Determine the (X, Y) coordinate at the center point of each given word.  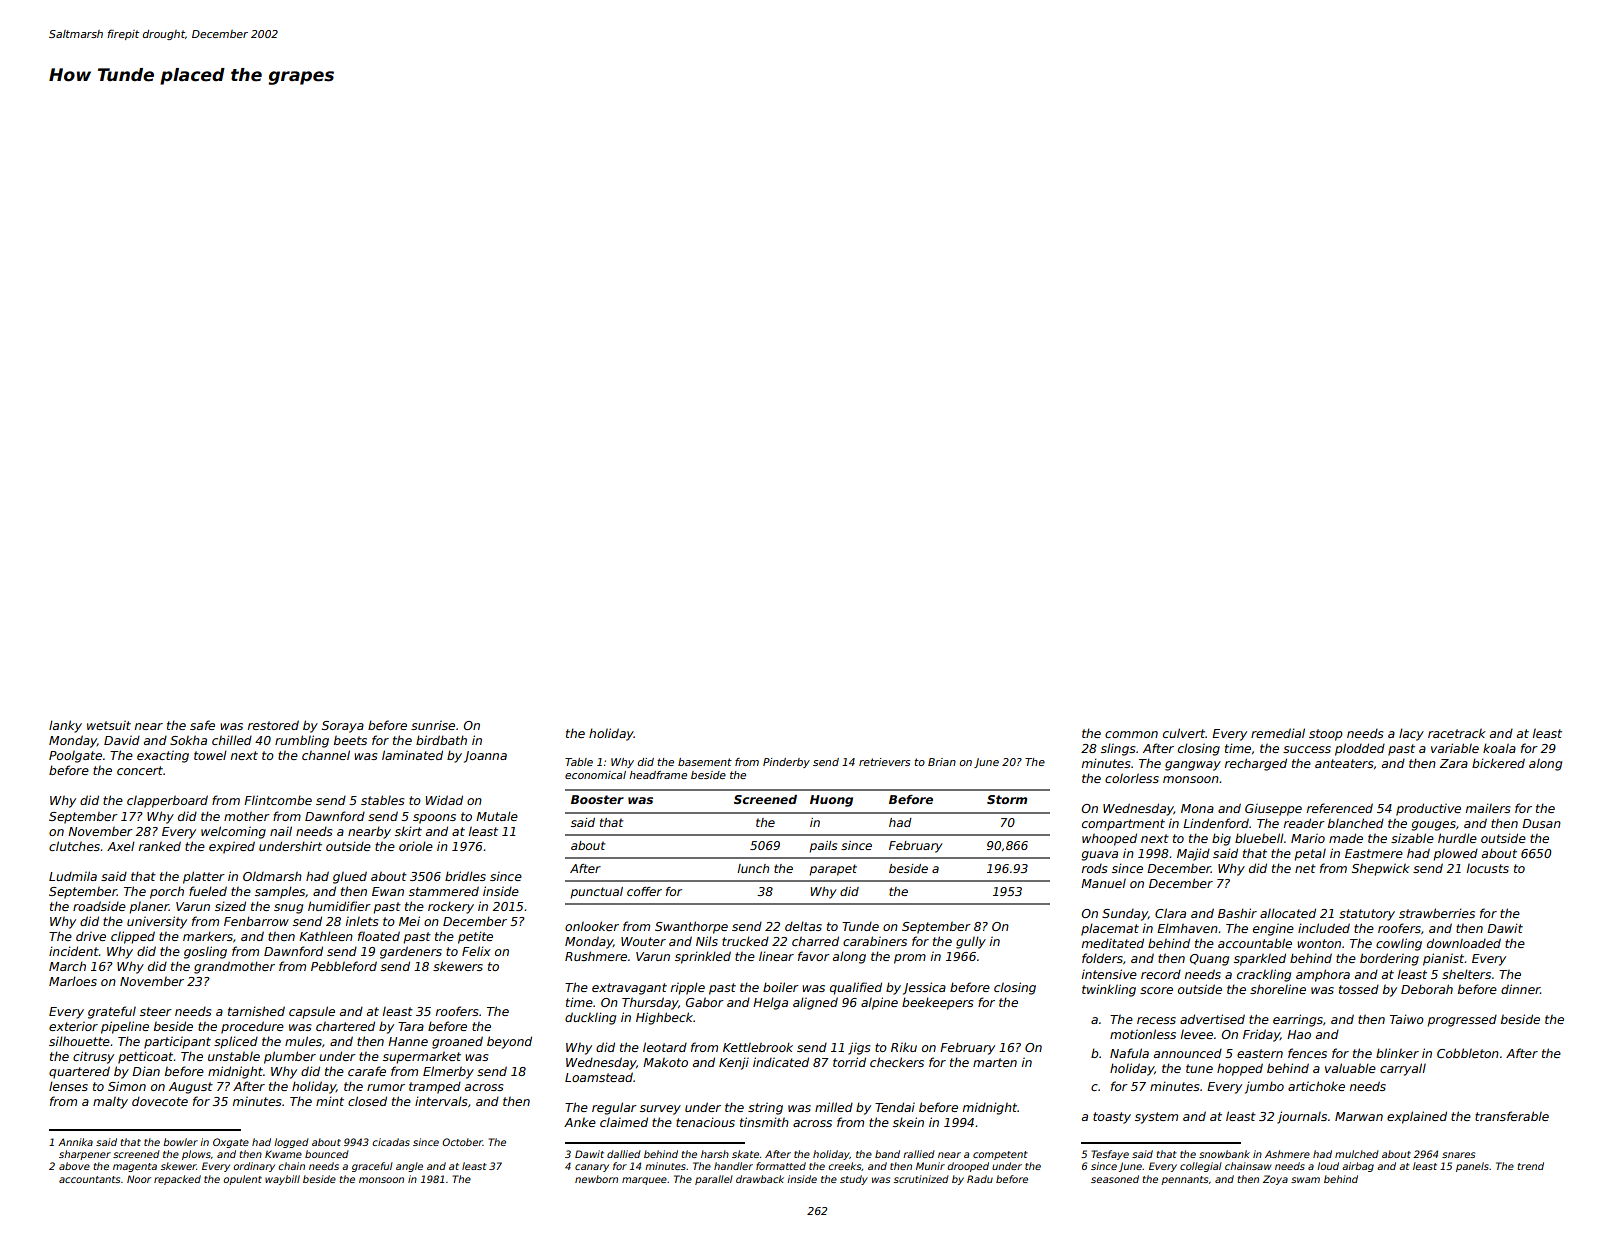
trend (1530, 1166)
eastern (1260, 1053)
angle (409, 1167)
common (1131, 734)
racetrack (1457, 733)
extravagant (629, 989)
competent (1000, 1155)
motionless (1143, 1034)
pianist (1444, 959)
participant (177, 1042)
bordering (1389, 959)
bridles (465, 876)
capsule (312, 1012)
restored (273, 725)
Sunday (1125, 914)
